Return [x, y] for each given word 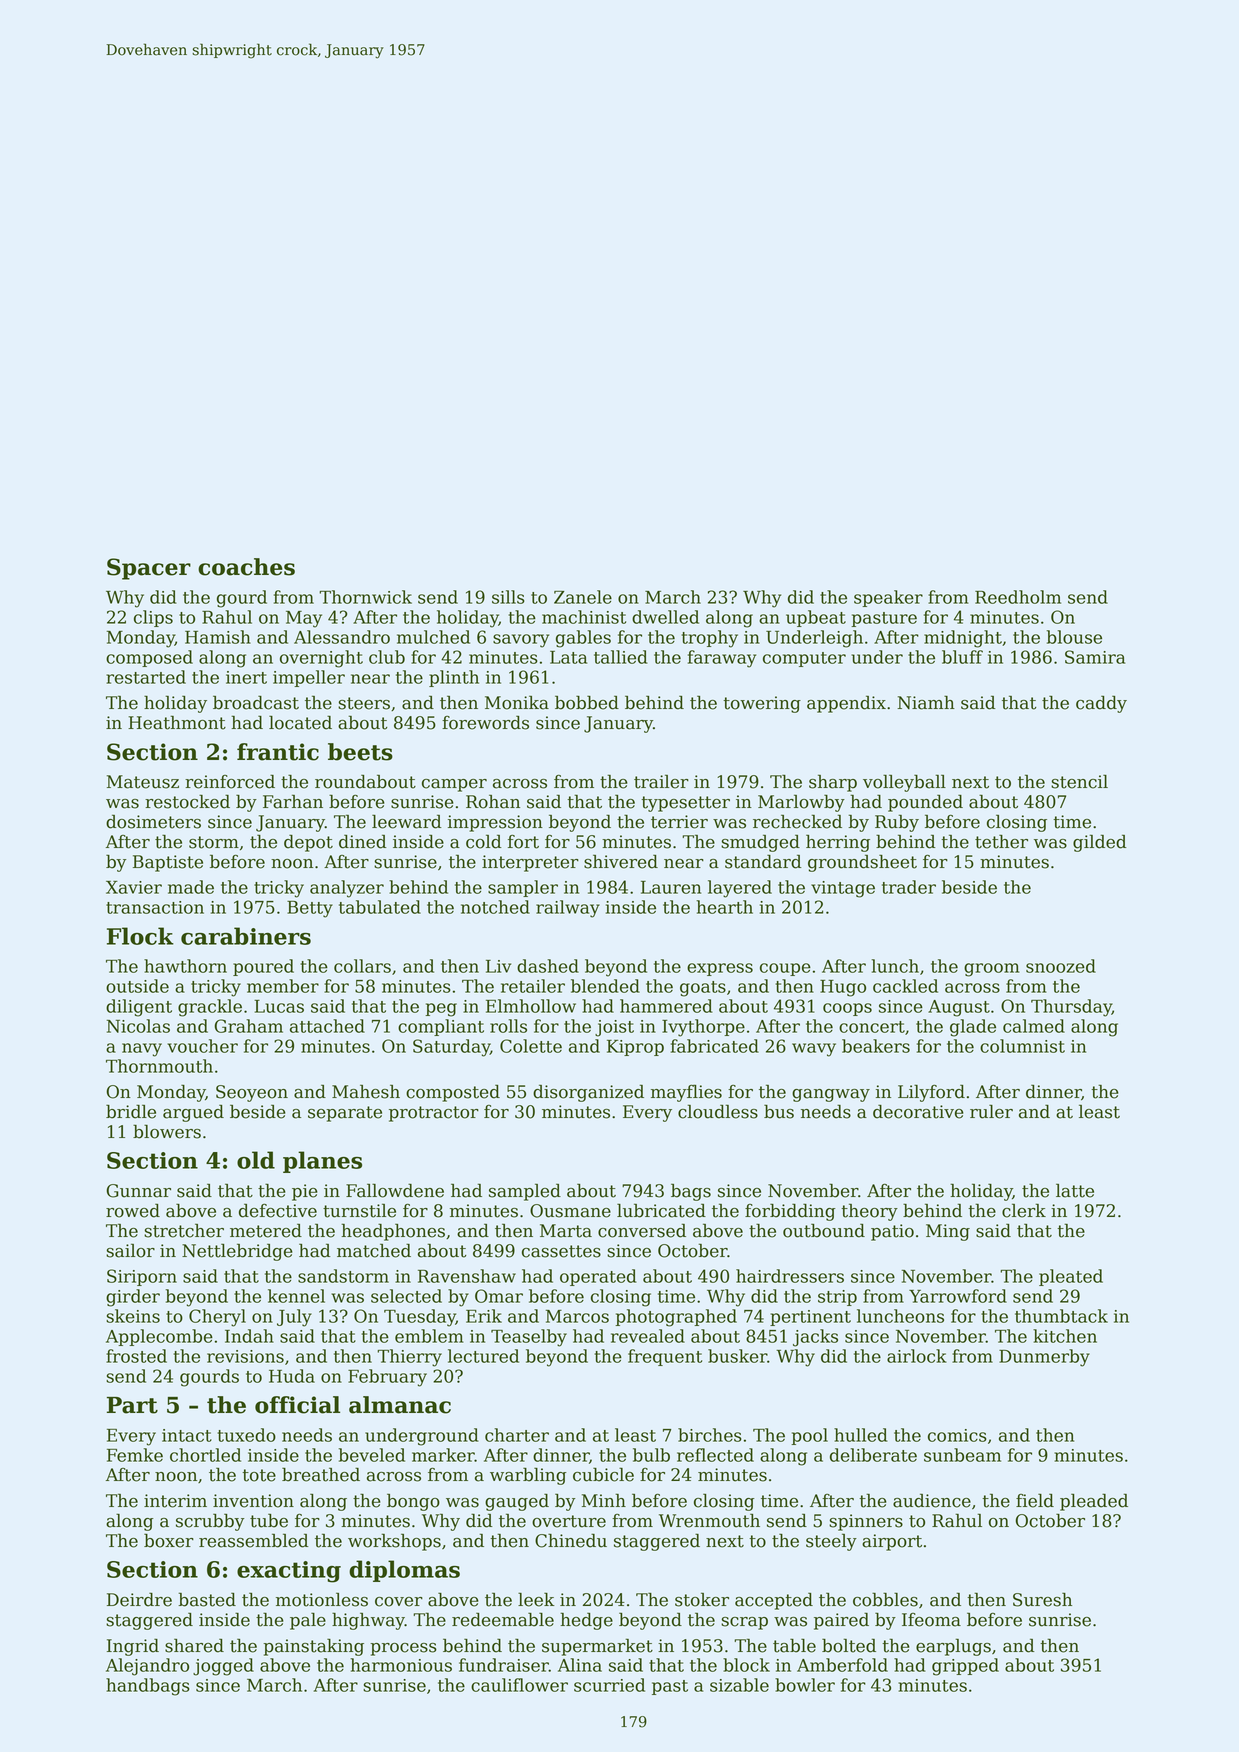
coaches [246, 567]
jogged [223, 1667]
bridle [131, 1111]
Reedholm [1018, 597]
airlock [917, 1356]
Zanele [583, 597]
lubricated [661, 1210]
